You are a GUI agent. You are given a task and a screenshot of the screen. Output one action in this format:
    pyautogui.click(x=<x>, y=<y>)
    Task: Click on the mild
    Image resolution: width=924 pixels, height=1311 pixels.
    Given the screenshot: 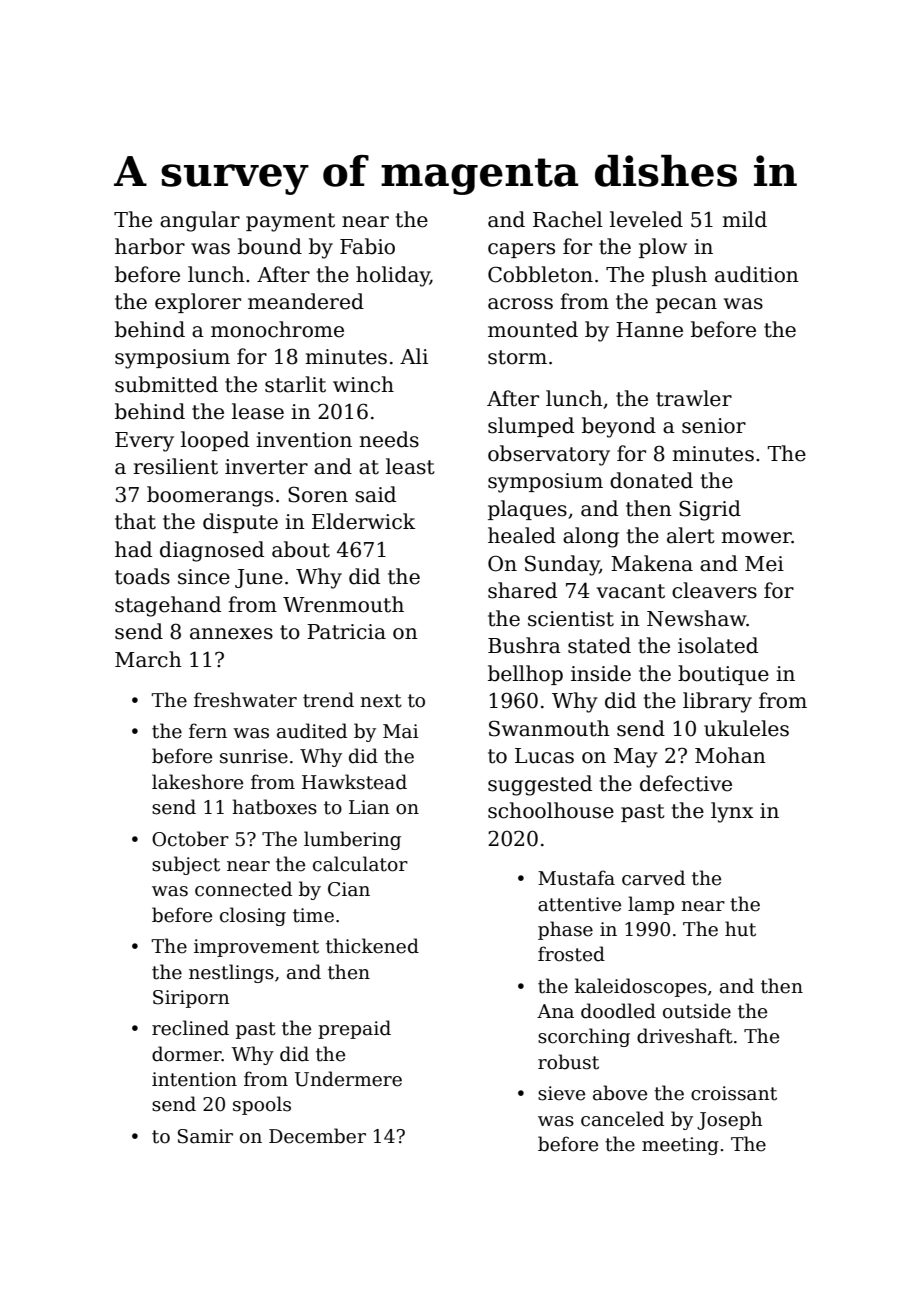 What is the action you would take?
    pyautogui.click(x=744, y=219)
